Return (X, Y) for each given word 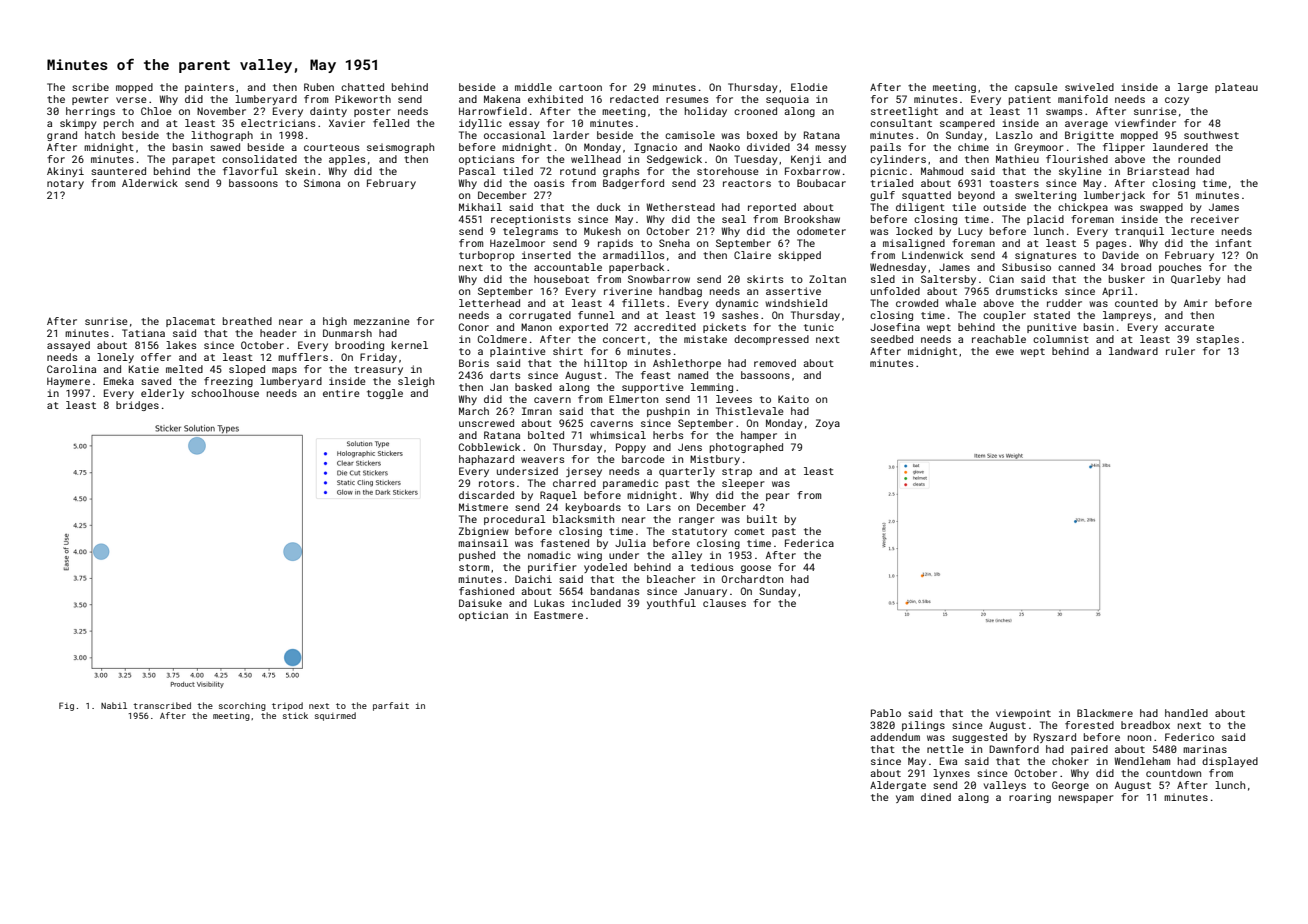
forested (1089, 725)
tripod (287, 706)
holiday (706, 112)
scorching (242, 706)
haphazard (486, 460)
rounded (1199, 159)
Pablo (886, 713)
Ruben (319, 87)
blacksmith (583, 519)
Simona (322, 183)
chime (973, 147)
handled (1186, 713)
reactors (747, 183)
